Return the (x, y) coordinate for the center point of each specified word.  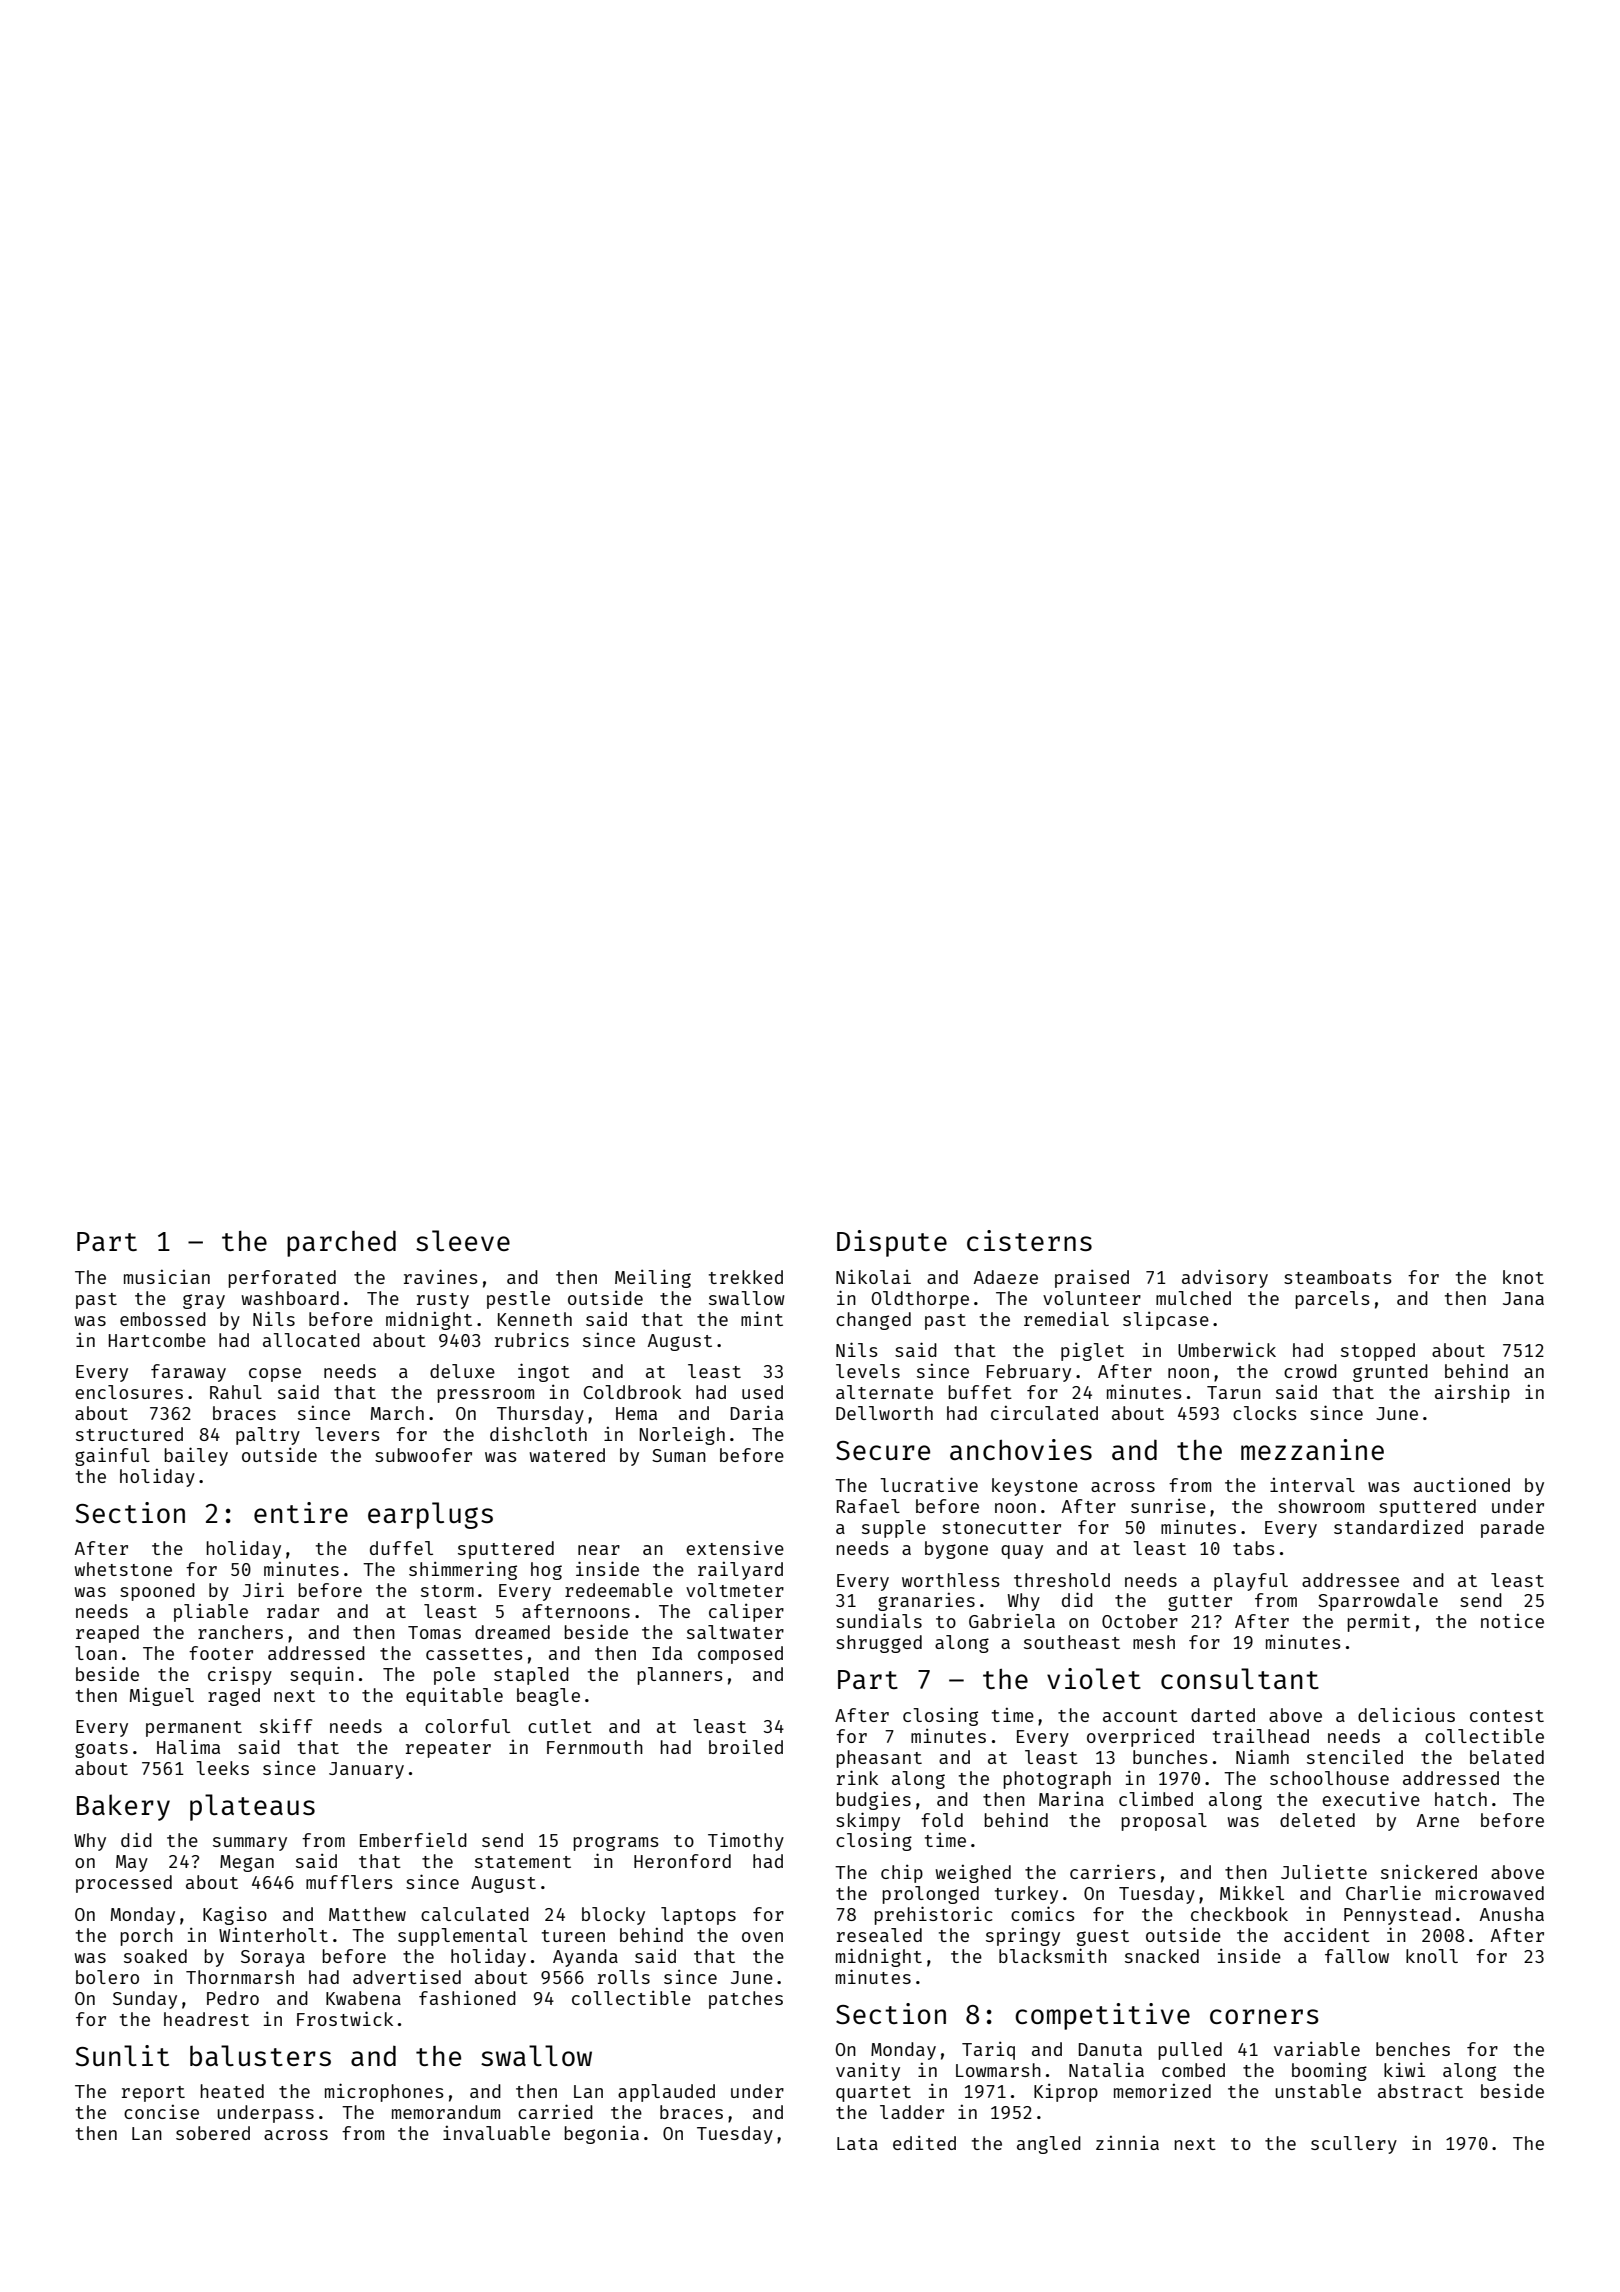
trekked (746, 1277)
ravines (441, 1276)
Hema (636, 1413)
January (366, 1770)
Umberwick (1227, 1349)
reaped (107, 1634)
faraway (188, 1373)
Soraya (273, 1958)
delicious (1406, 1714)
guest (1103, 1938)
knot (1523, 1277)
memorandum (446, 2112)
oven (762, 1937)
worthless (951, 1580)
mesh (1154, 1642)
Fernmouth (595, 1747)
